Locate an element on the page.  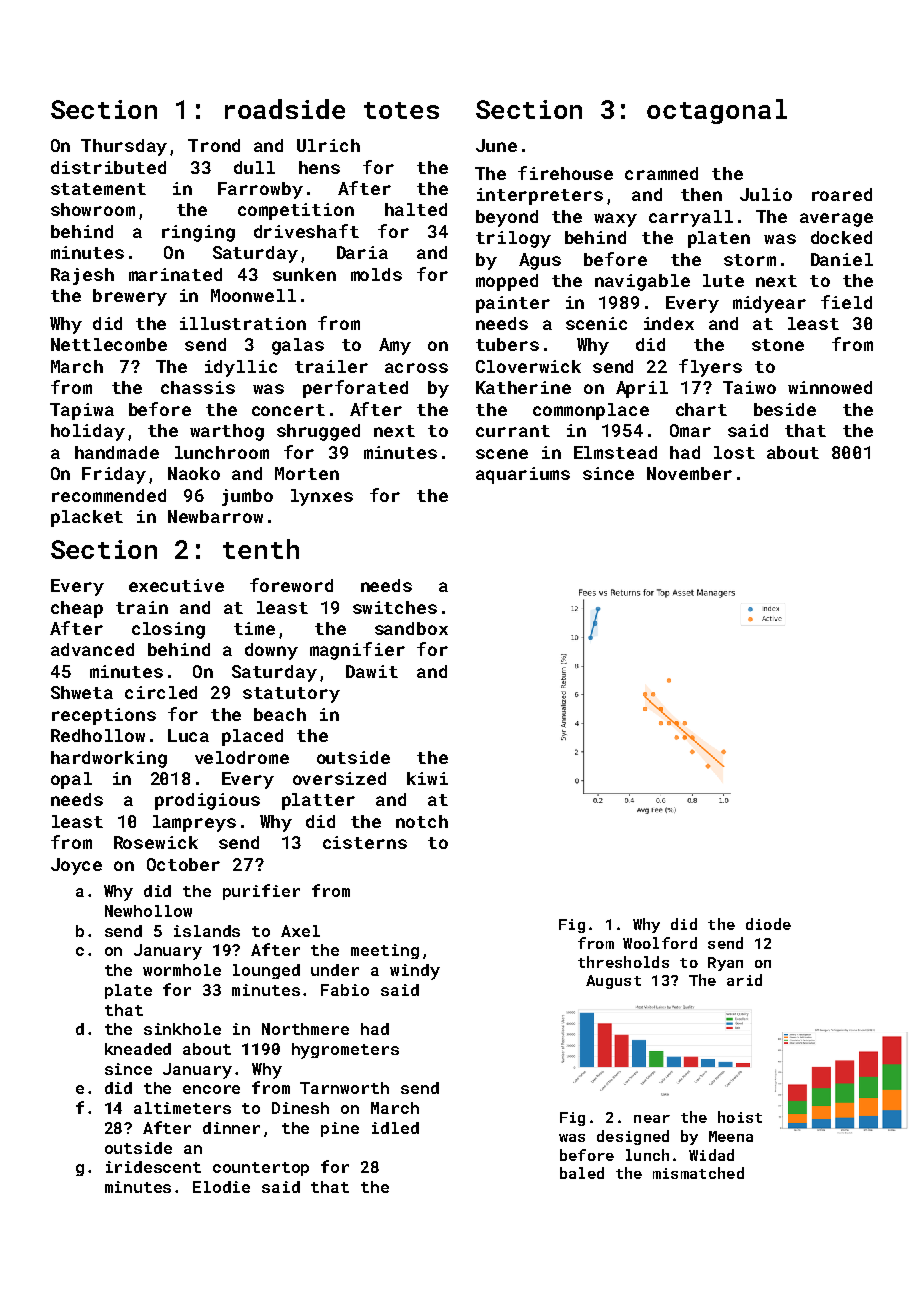
firehouse is located at coordinates (565, 173).
